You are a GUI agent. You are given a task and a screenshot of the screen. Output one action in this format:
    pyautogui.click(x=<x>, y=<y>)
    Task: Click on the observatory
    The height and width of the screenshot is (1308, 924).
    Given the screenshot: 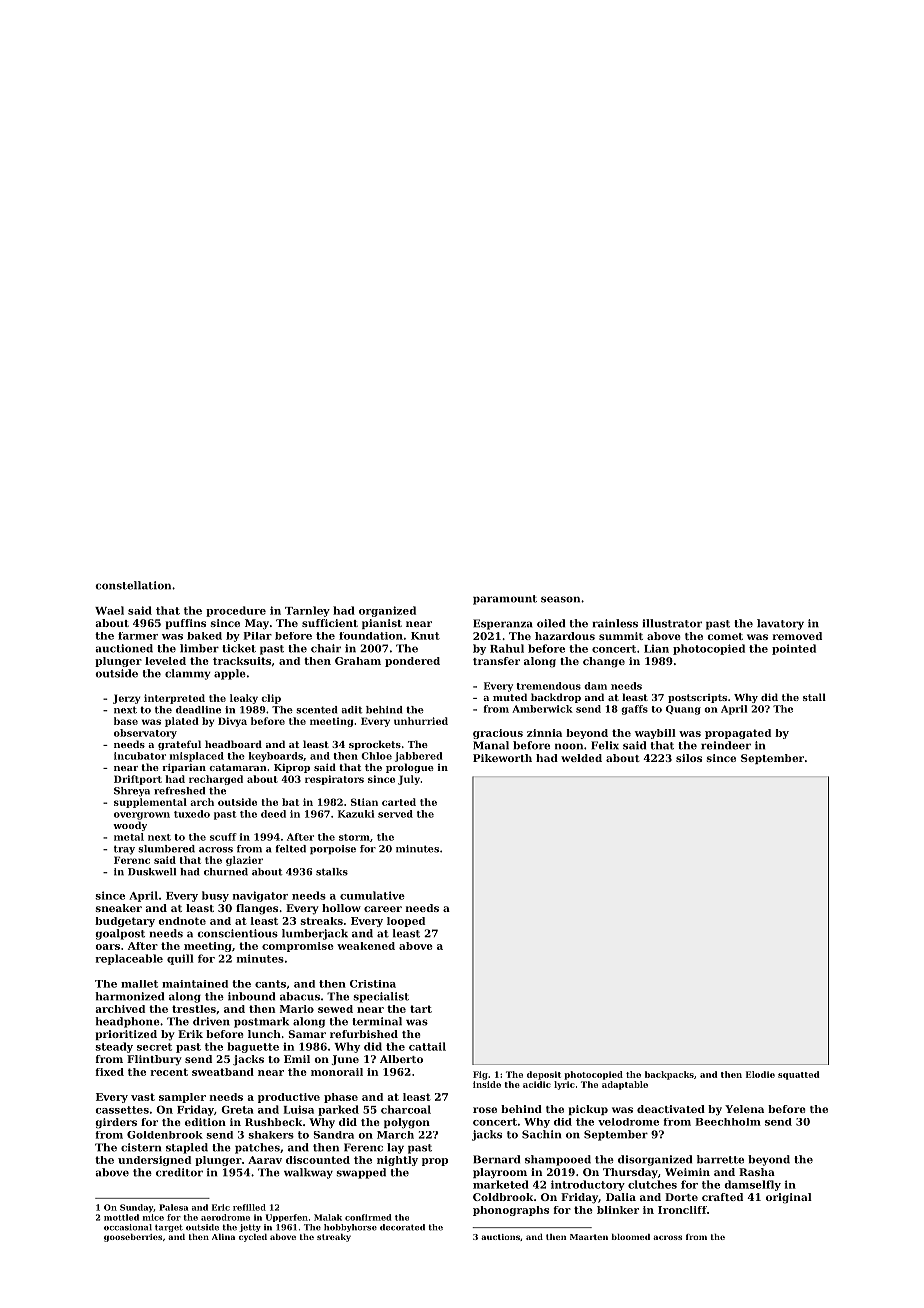 What is the action you would take?
    pyautogui.click(x=145, y=734)
